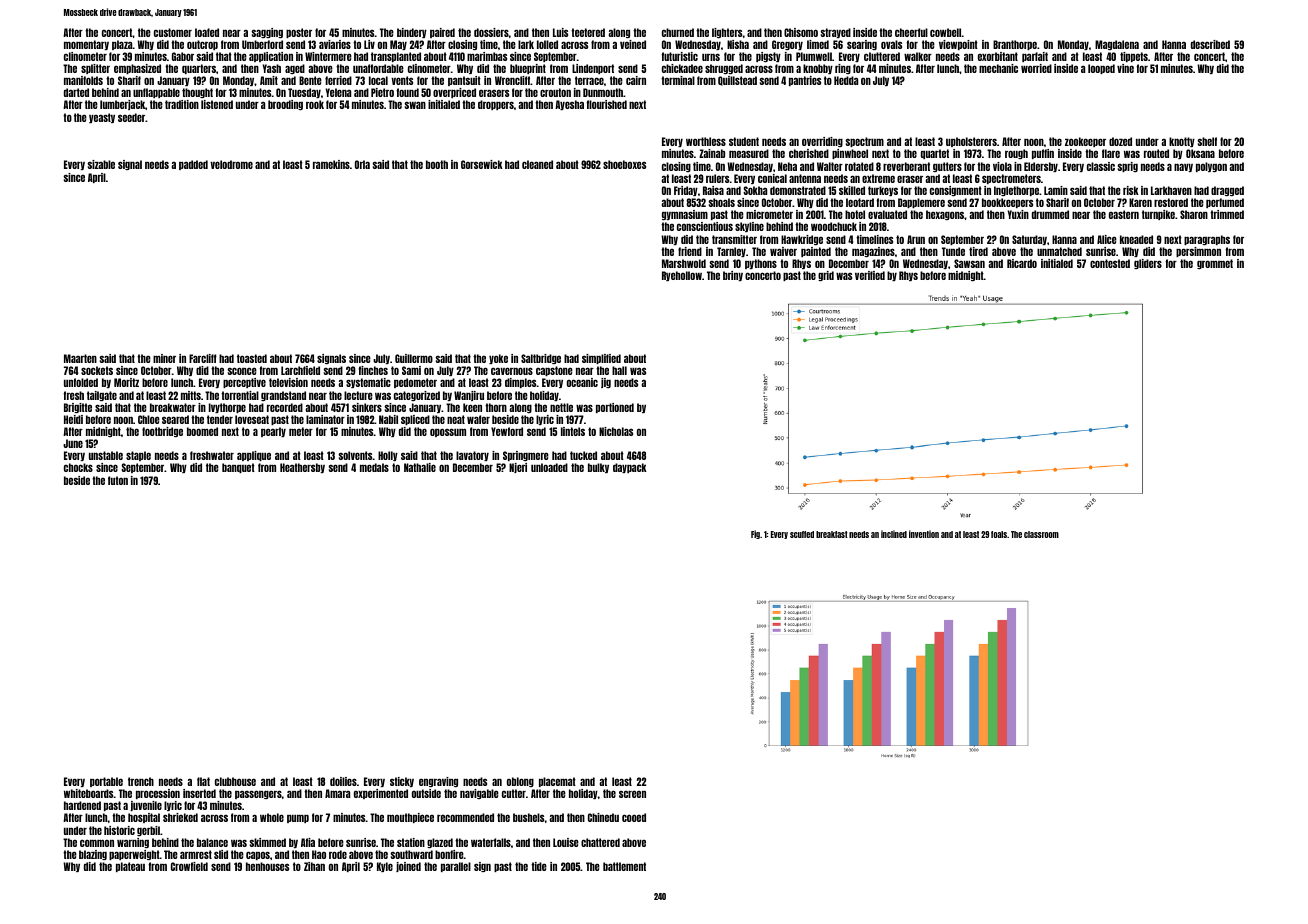  What do you see at coordinates (634, 817) in the document?
I see `cooed` at bounding box center [634, 817].
